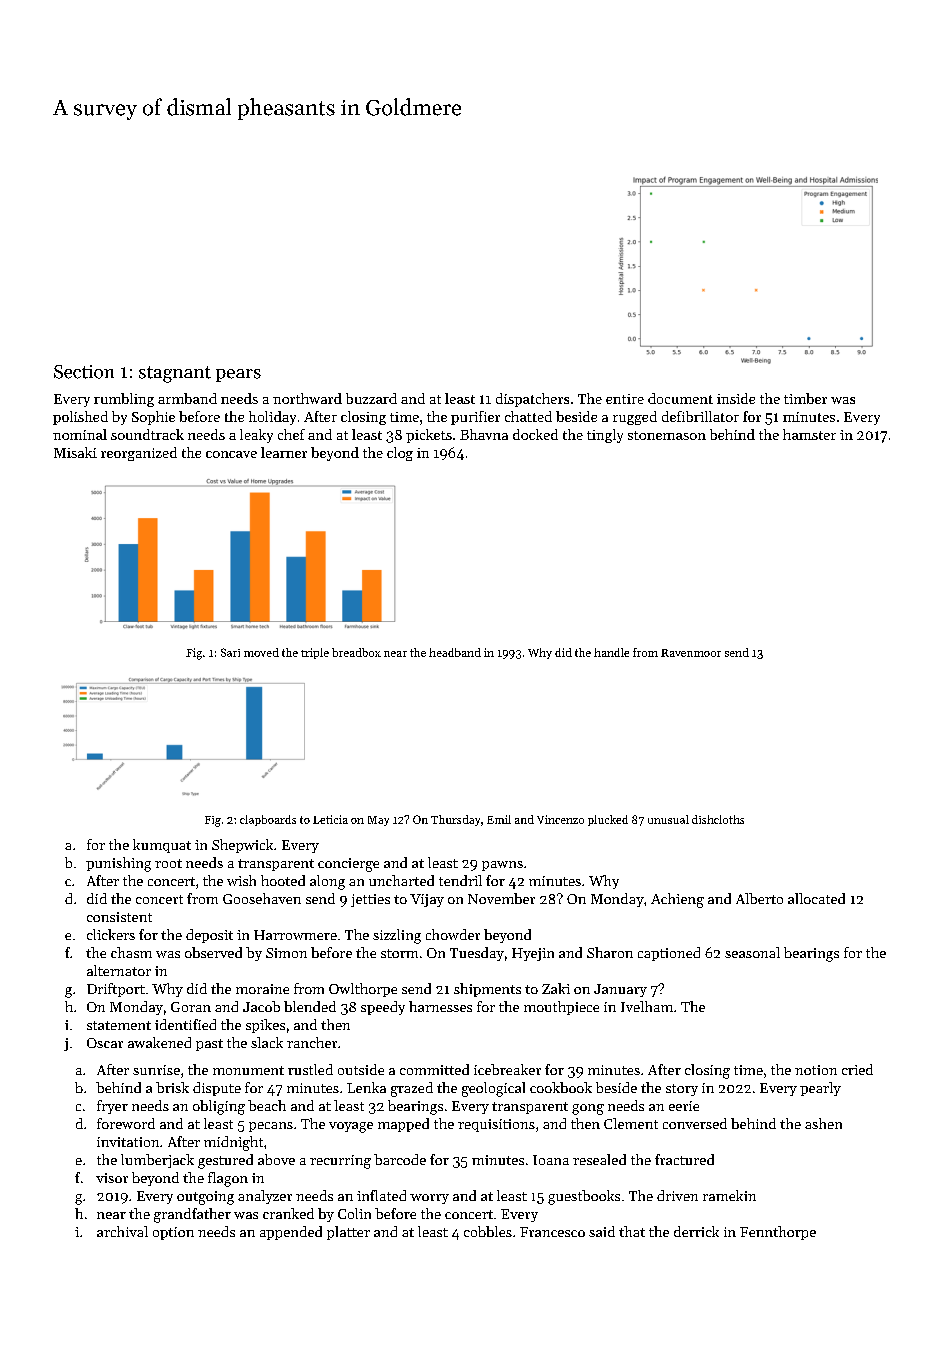 This screenshot has width=949, height=1349. Describe the element at coordinates (122, 1231) in the screenshot. I see `archival` at that location.
